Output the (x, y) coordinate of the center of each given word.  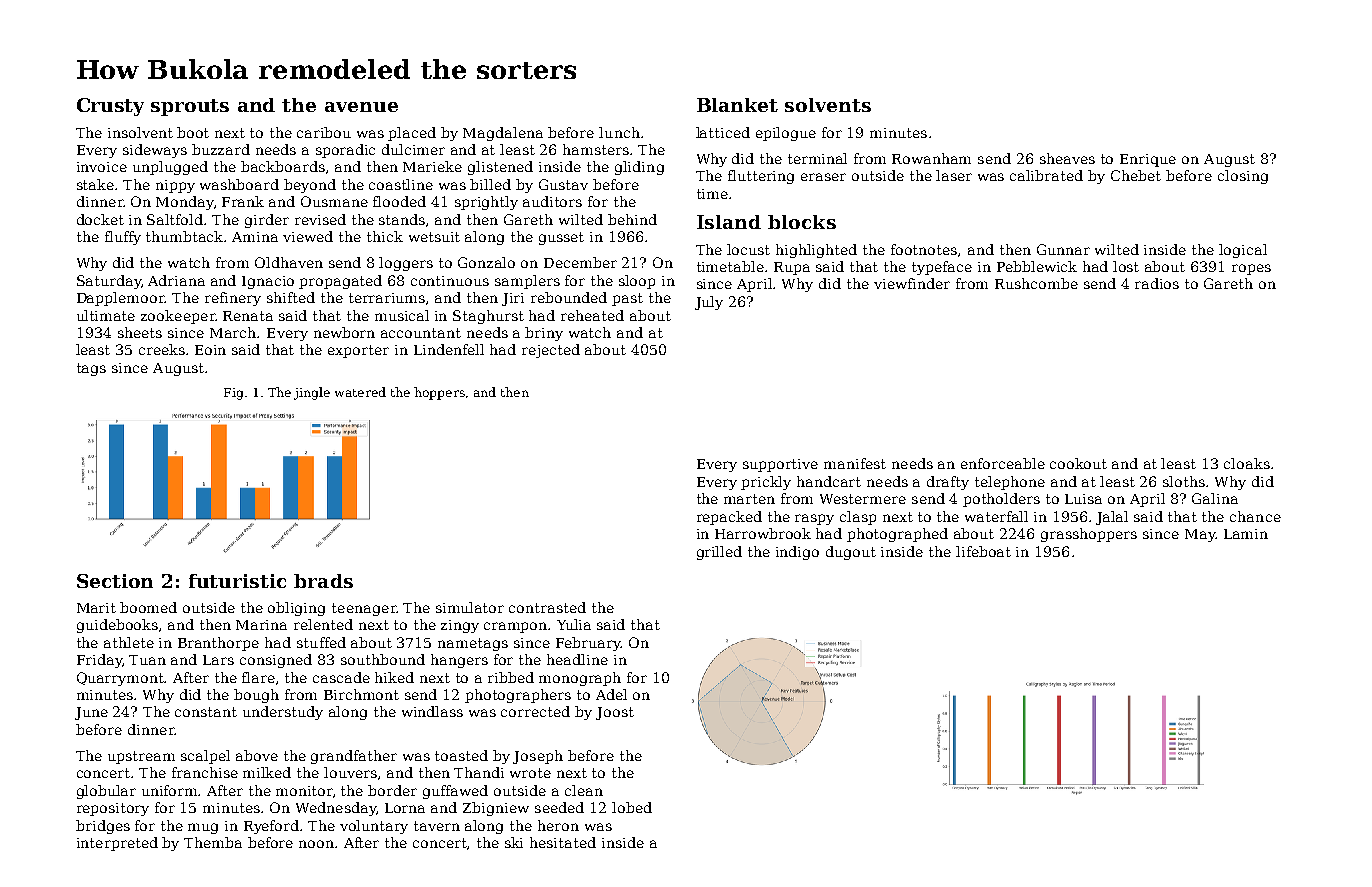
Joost (615, 713)
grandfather (354, 757)
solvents (828, 105)
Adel (611, 694)
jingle (312, 393)
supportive (780, 465)
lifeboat (983, 551)
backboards (283, 166)
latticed (723, 132)
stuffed (321, 642)
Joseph (538, 757)
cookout (1078, 463)
